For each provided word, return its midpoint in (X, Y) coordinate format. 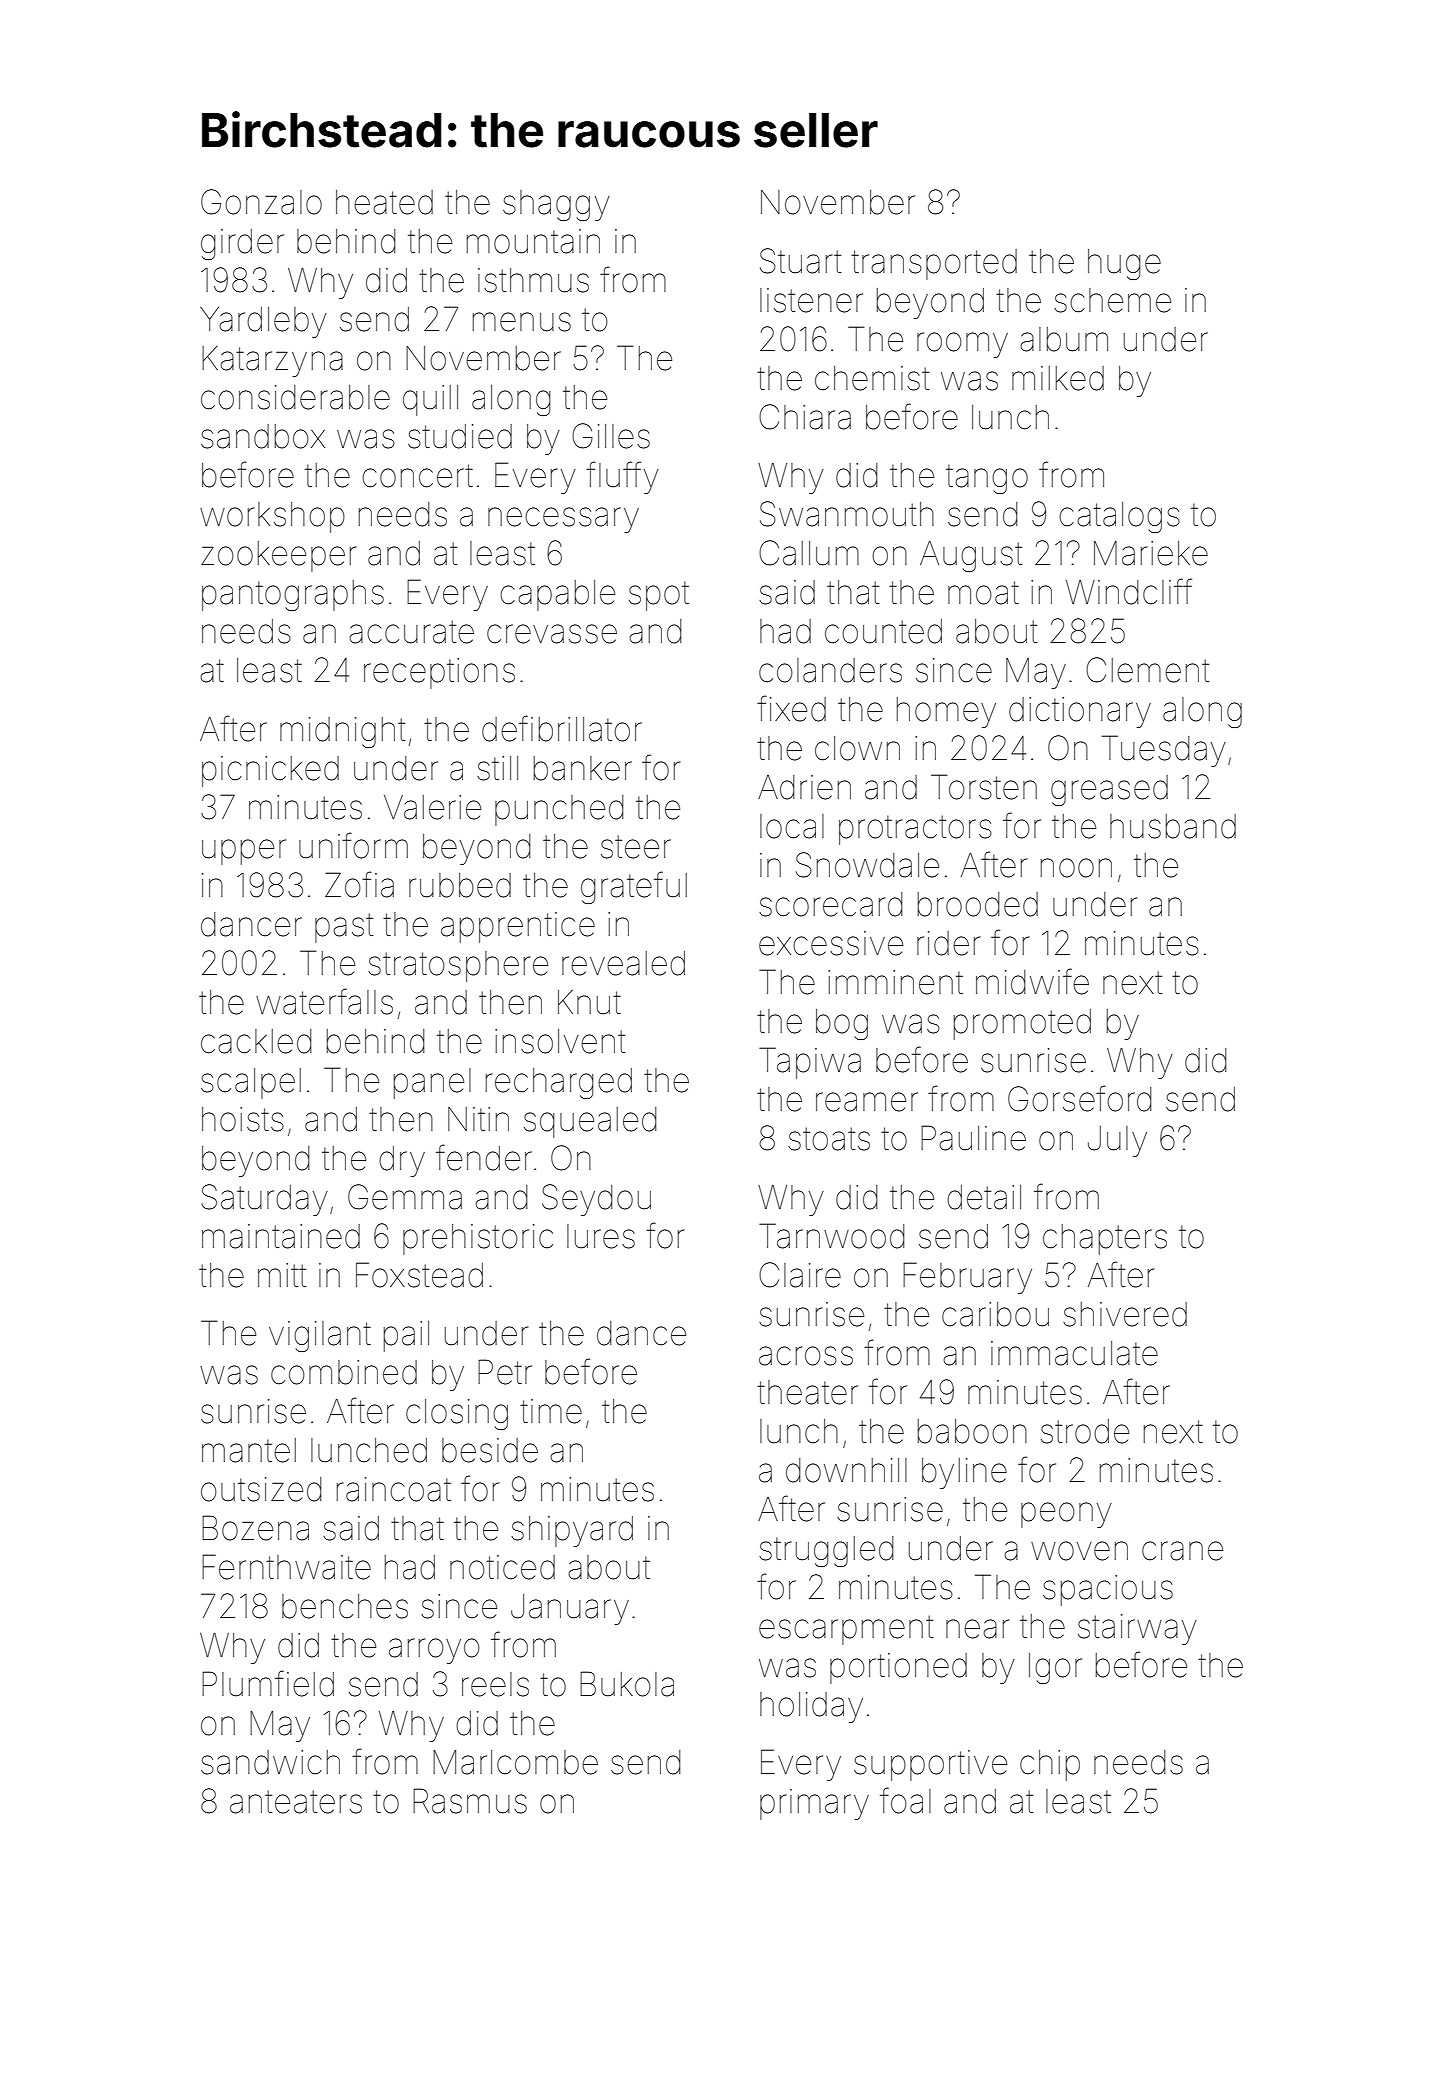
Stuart (801, 261)
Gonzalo (261, 202)
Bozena (255, 1528)
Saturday (264, 1200)
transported (934, 264)
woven (1079, 1551)
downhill (846, 1470)
